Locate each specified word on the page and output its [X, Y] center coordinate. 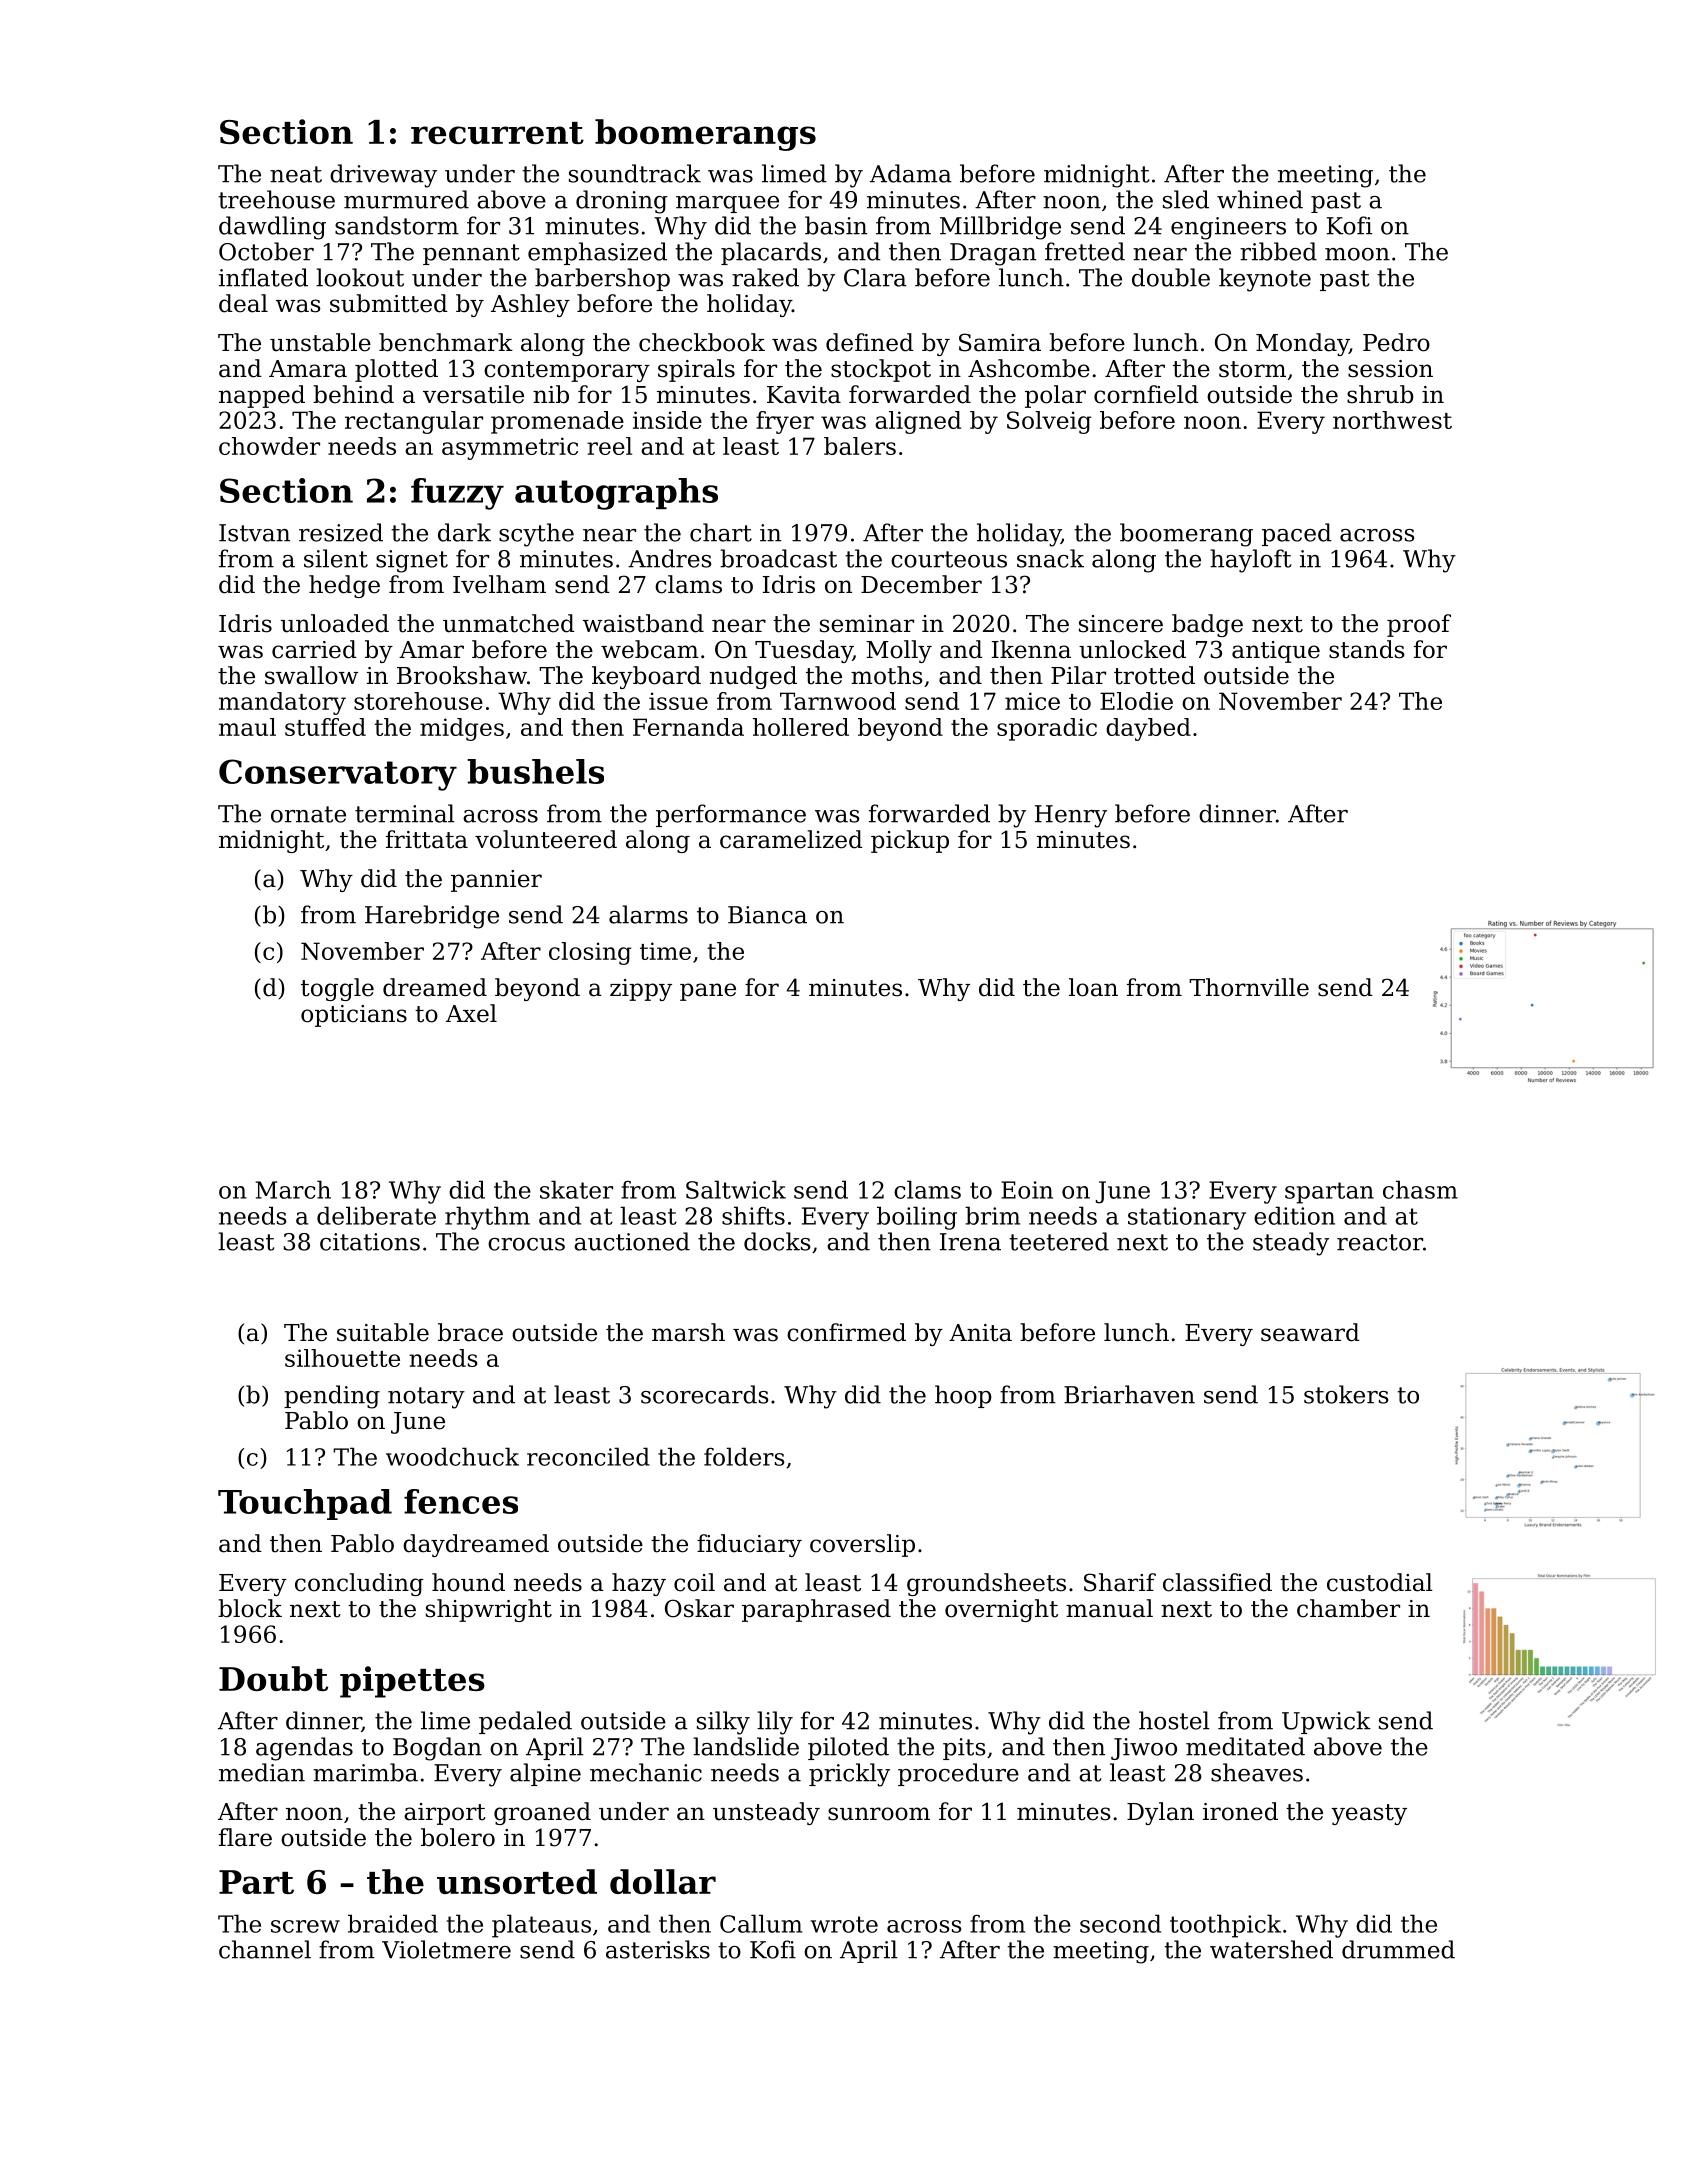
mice [1032, 701]
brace [470, 1332]
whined [1260, 199]
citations [370, 1242]
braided [393, 1923]
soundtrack [635, 173]
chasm [1420, 1189]
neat [296, 174]
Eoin [1027, 1190]
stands [1367, 649]
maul [247, 727]
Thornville [1249, 987]
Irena [970, 1242]
